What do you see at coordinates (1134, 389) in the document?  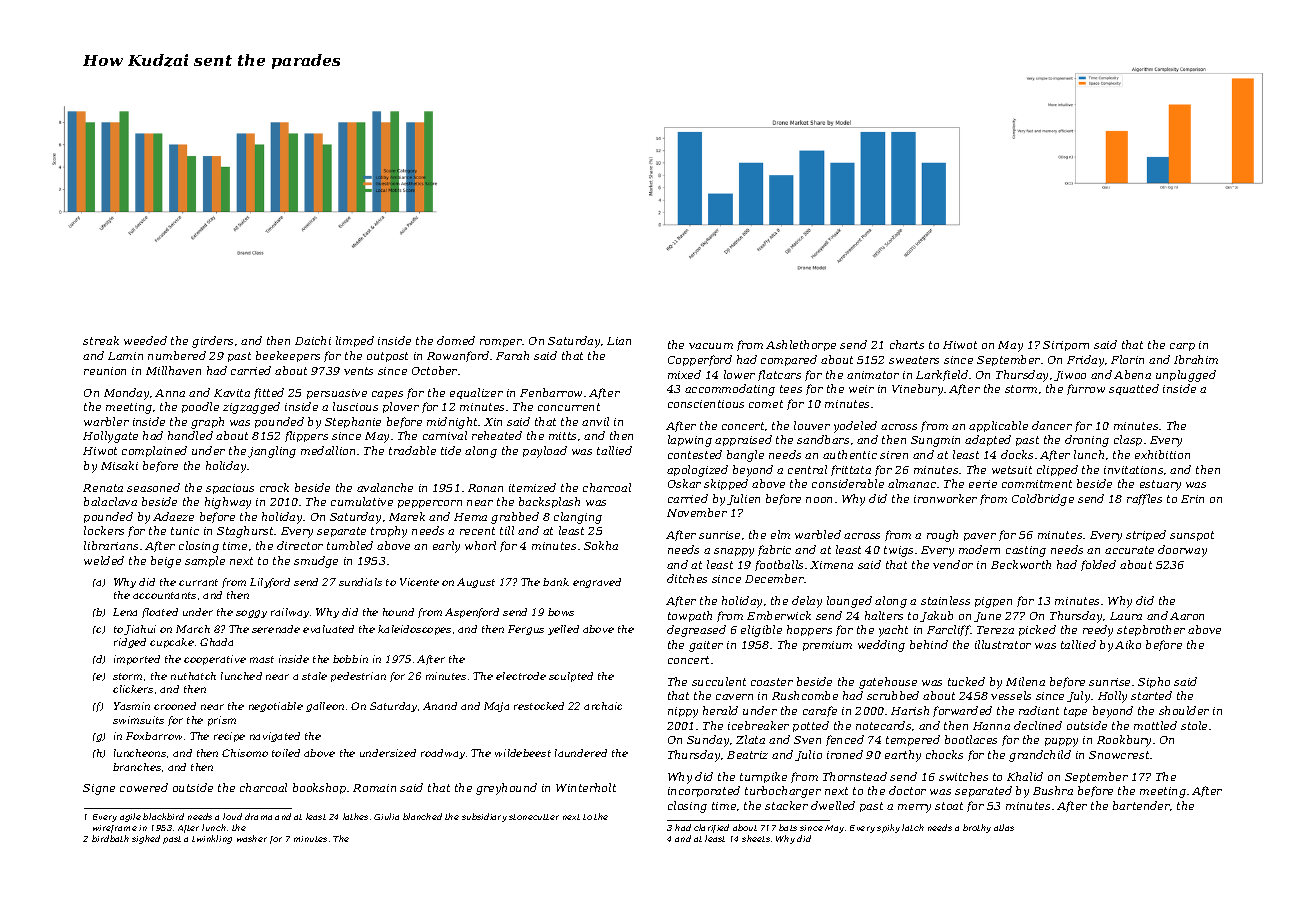 I see `squatted` at bounding box center [1134, 389].
